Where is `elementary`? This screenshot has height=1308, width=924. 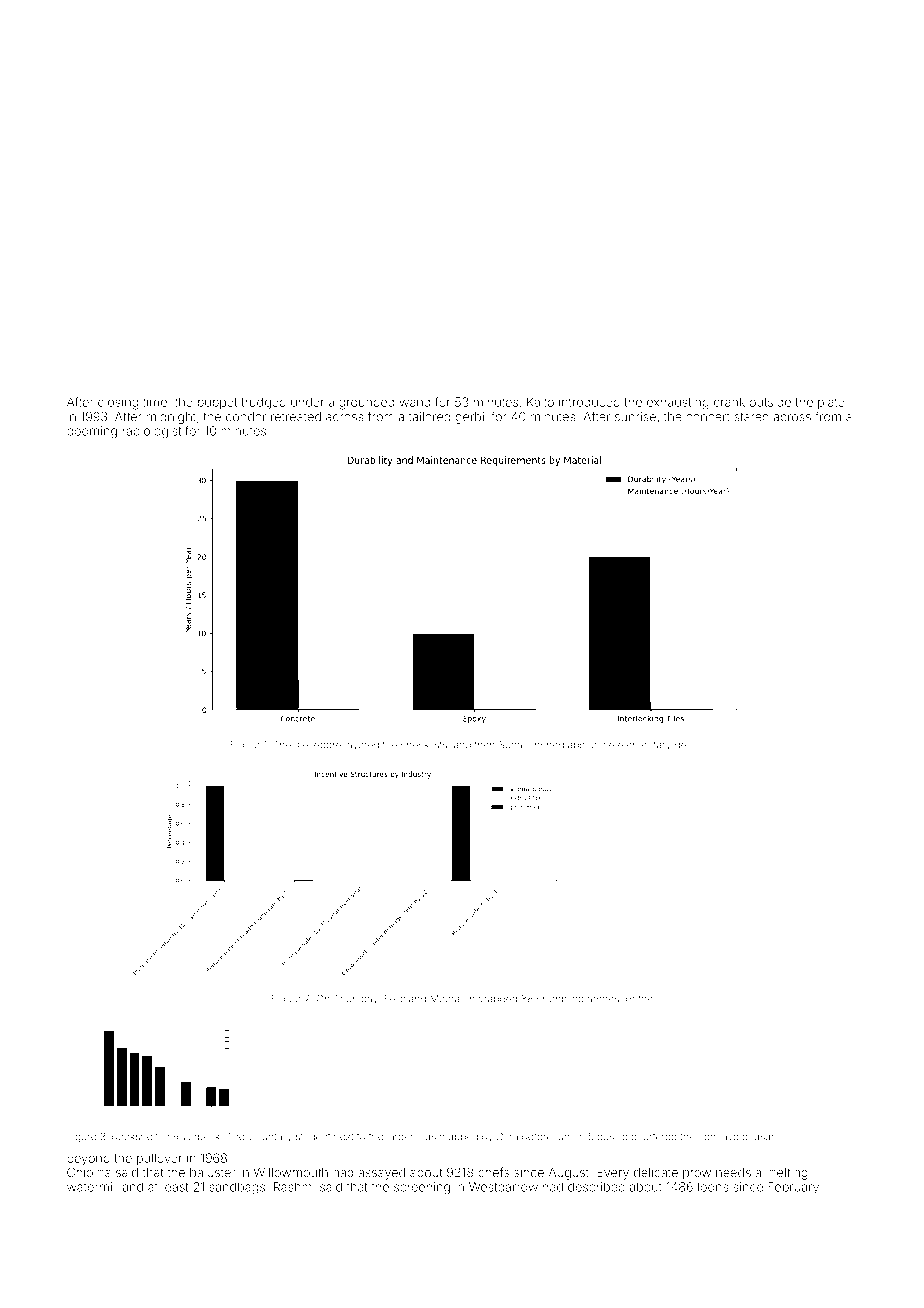 elementary is located at coordinates (644, 746).
